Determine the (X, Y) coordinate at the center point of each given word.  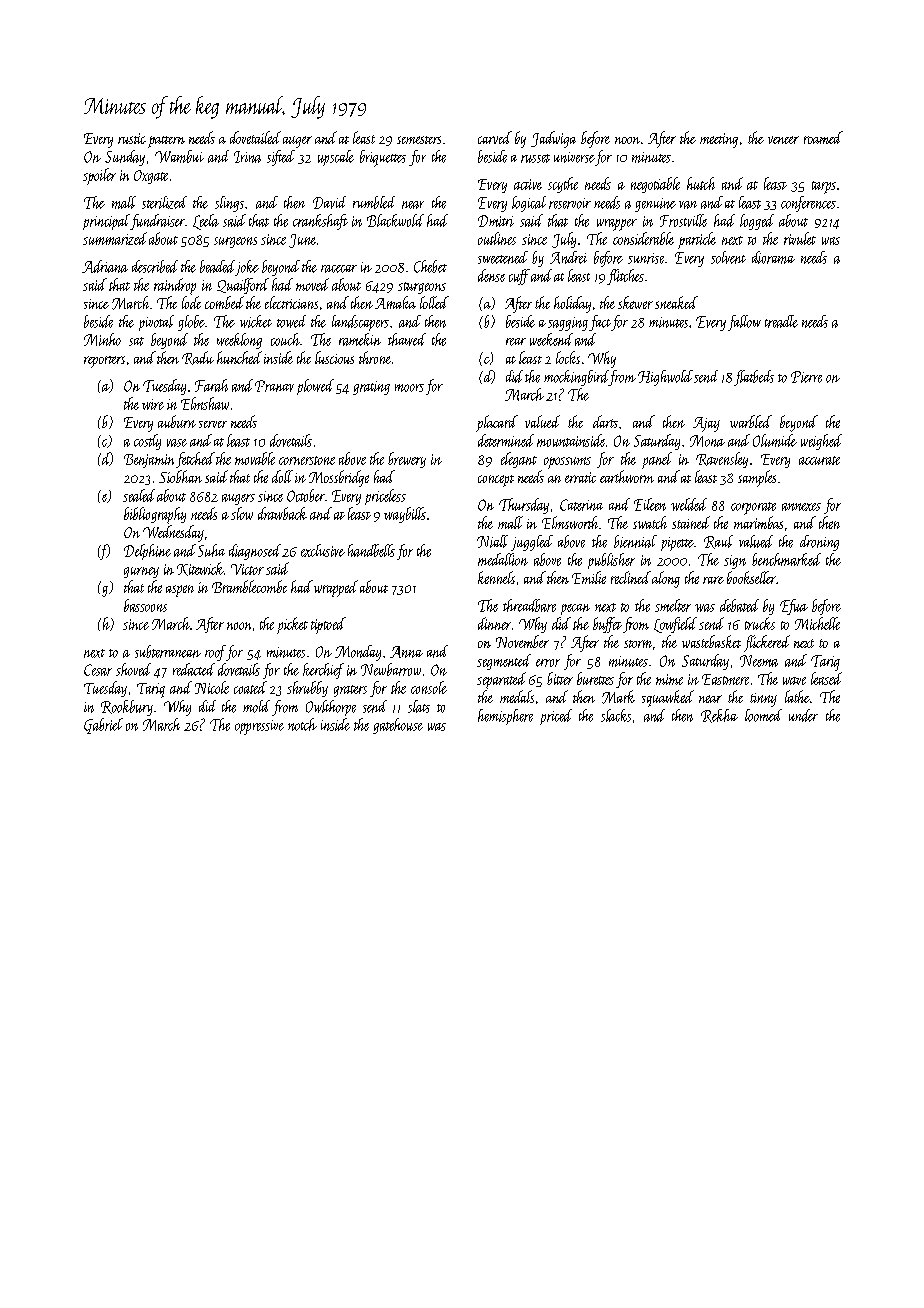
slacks (616, 715)
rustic (132, 138)
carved (495, 137)
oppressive (259, 727)
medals (517, 696)
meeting (719, 140)
